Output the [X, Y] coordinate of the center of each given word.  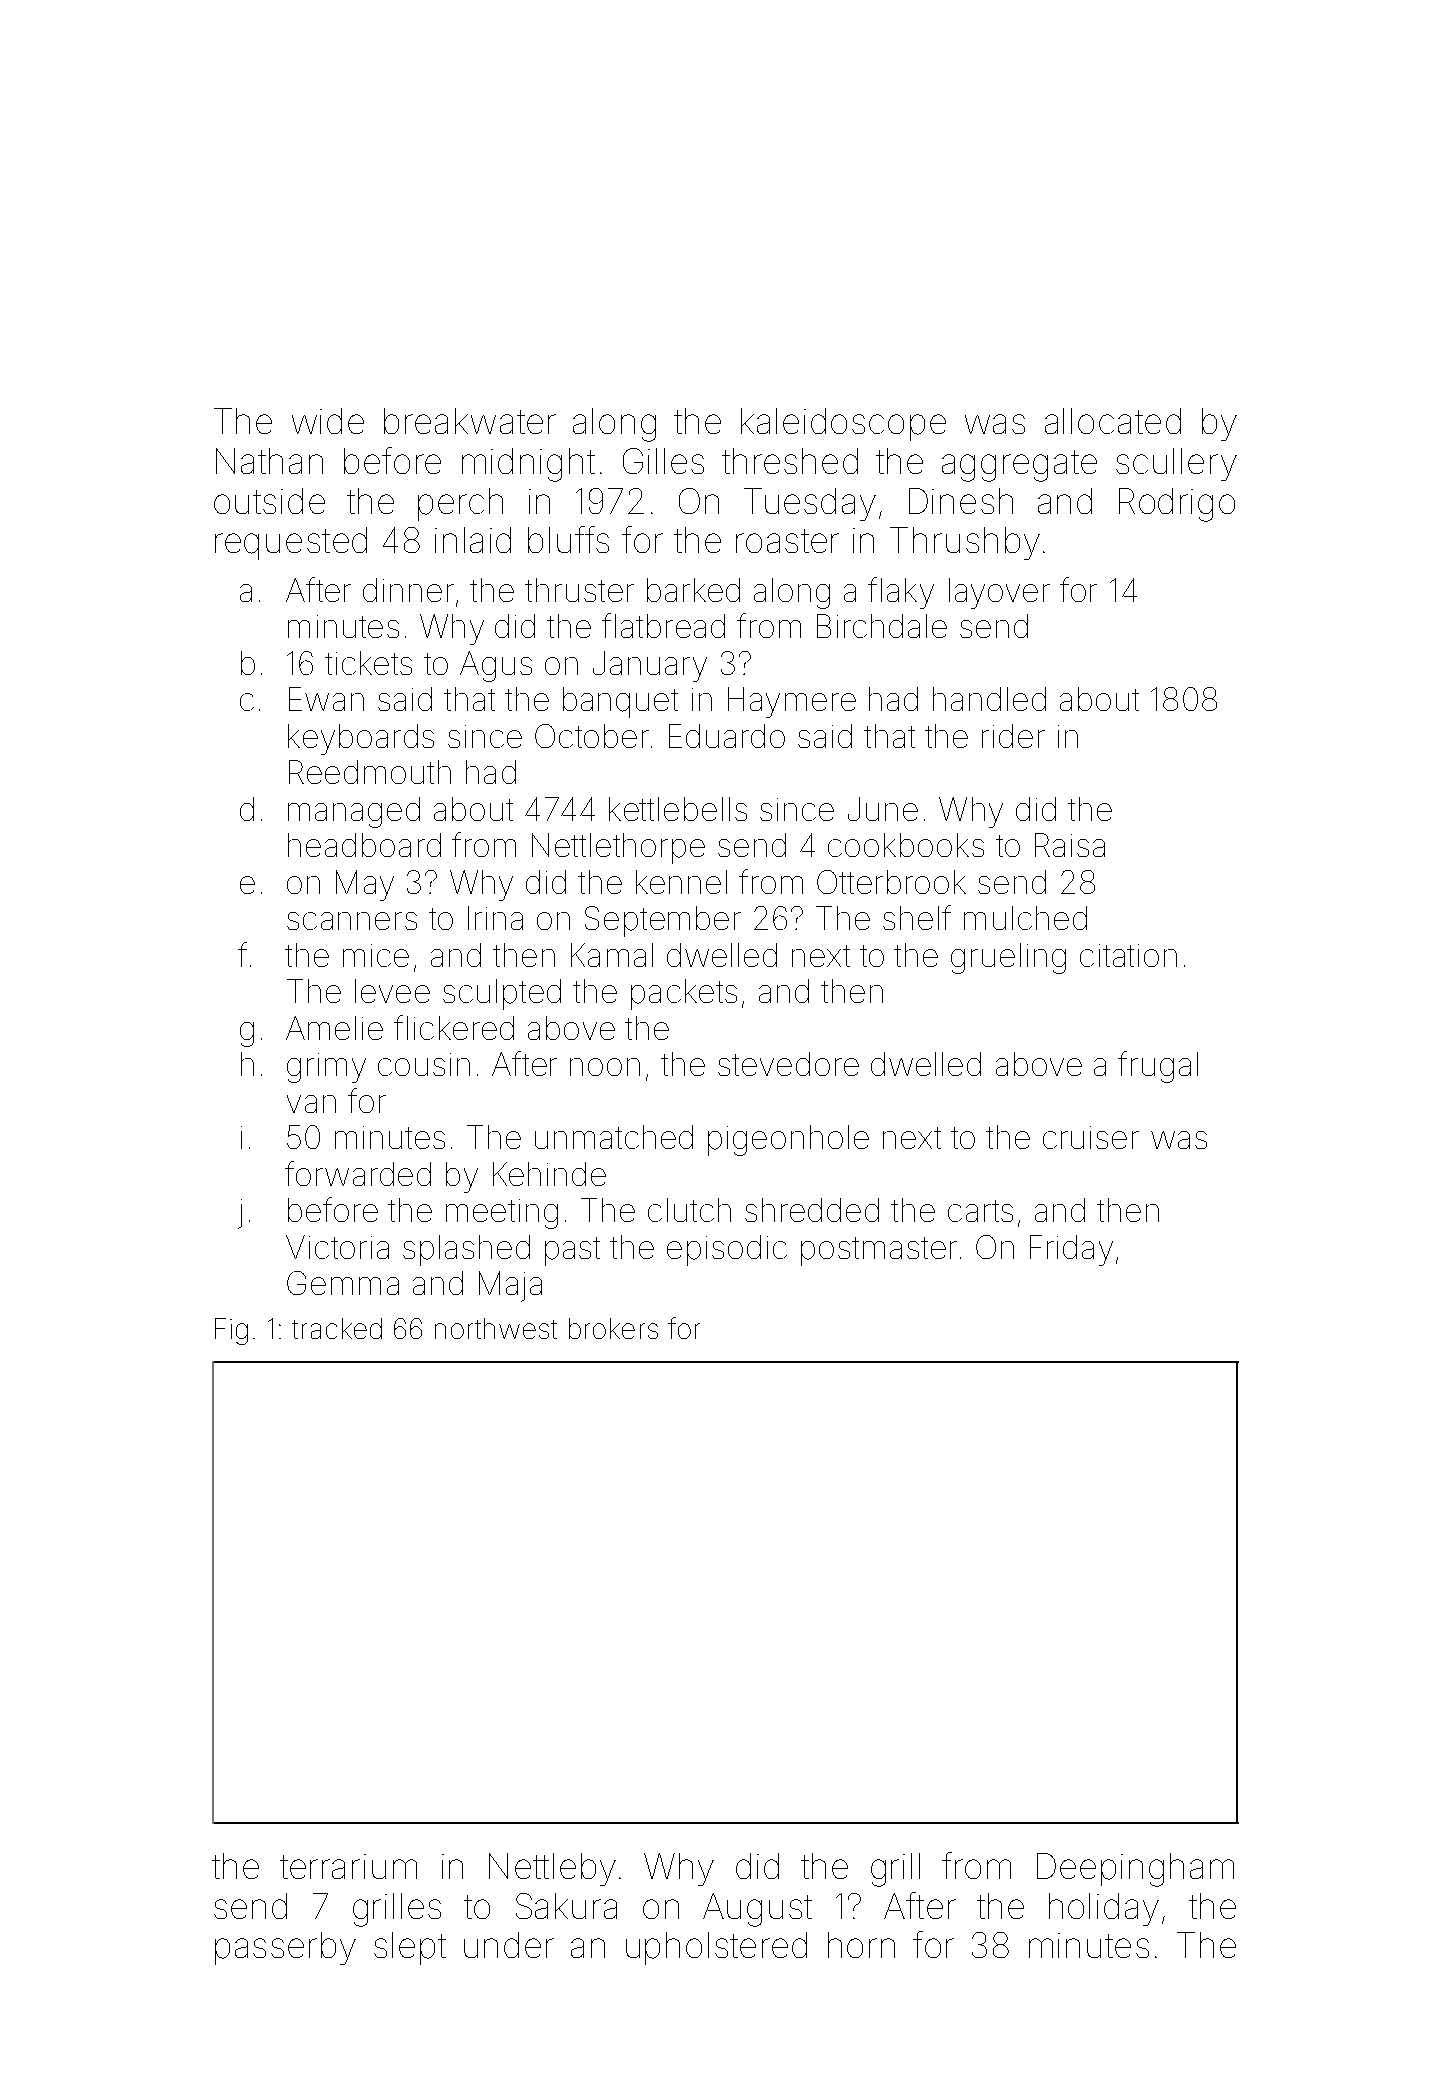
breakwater [470, 421]
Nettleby [552, 1869]
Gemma [343, 1283]
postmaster [879, 1251]
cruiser [1091, 1137]
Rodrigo [1177, 505]
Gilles [663, 461]
